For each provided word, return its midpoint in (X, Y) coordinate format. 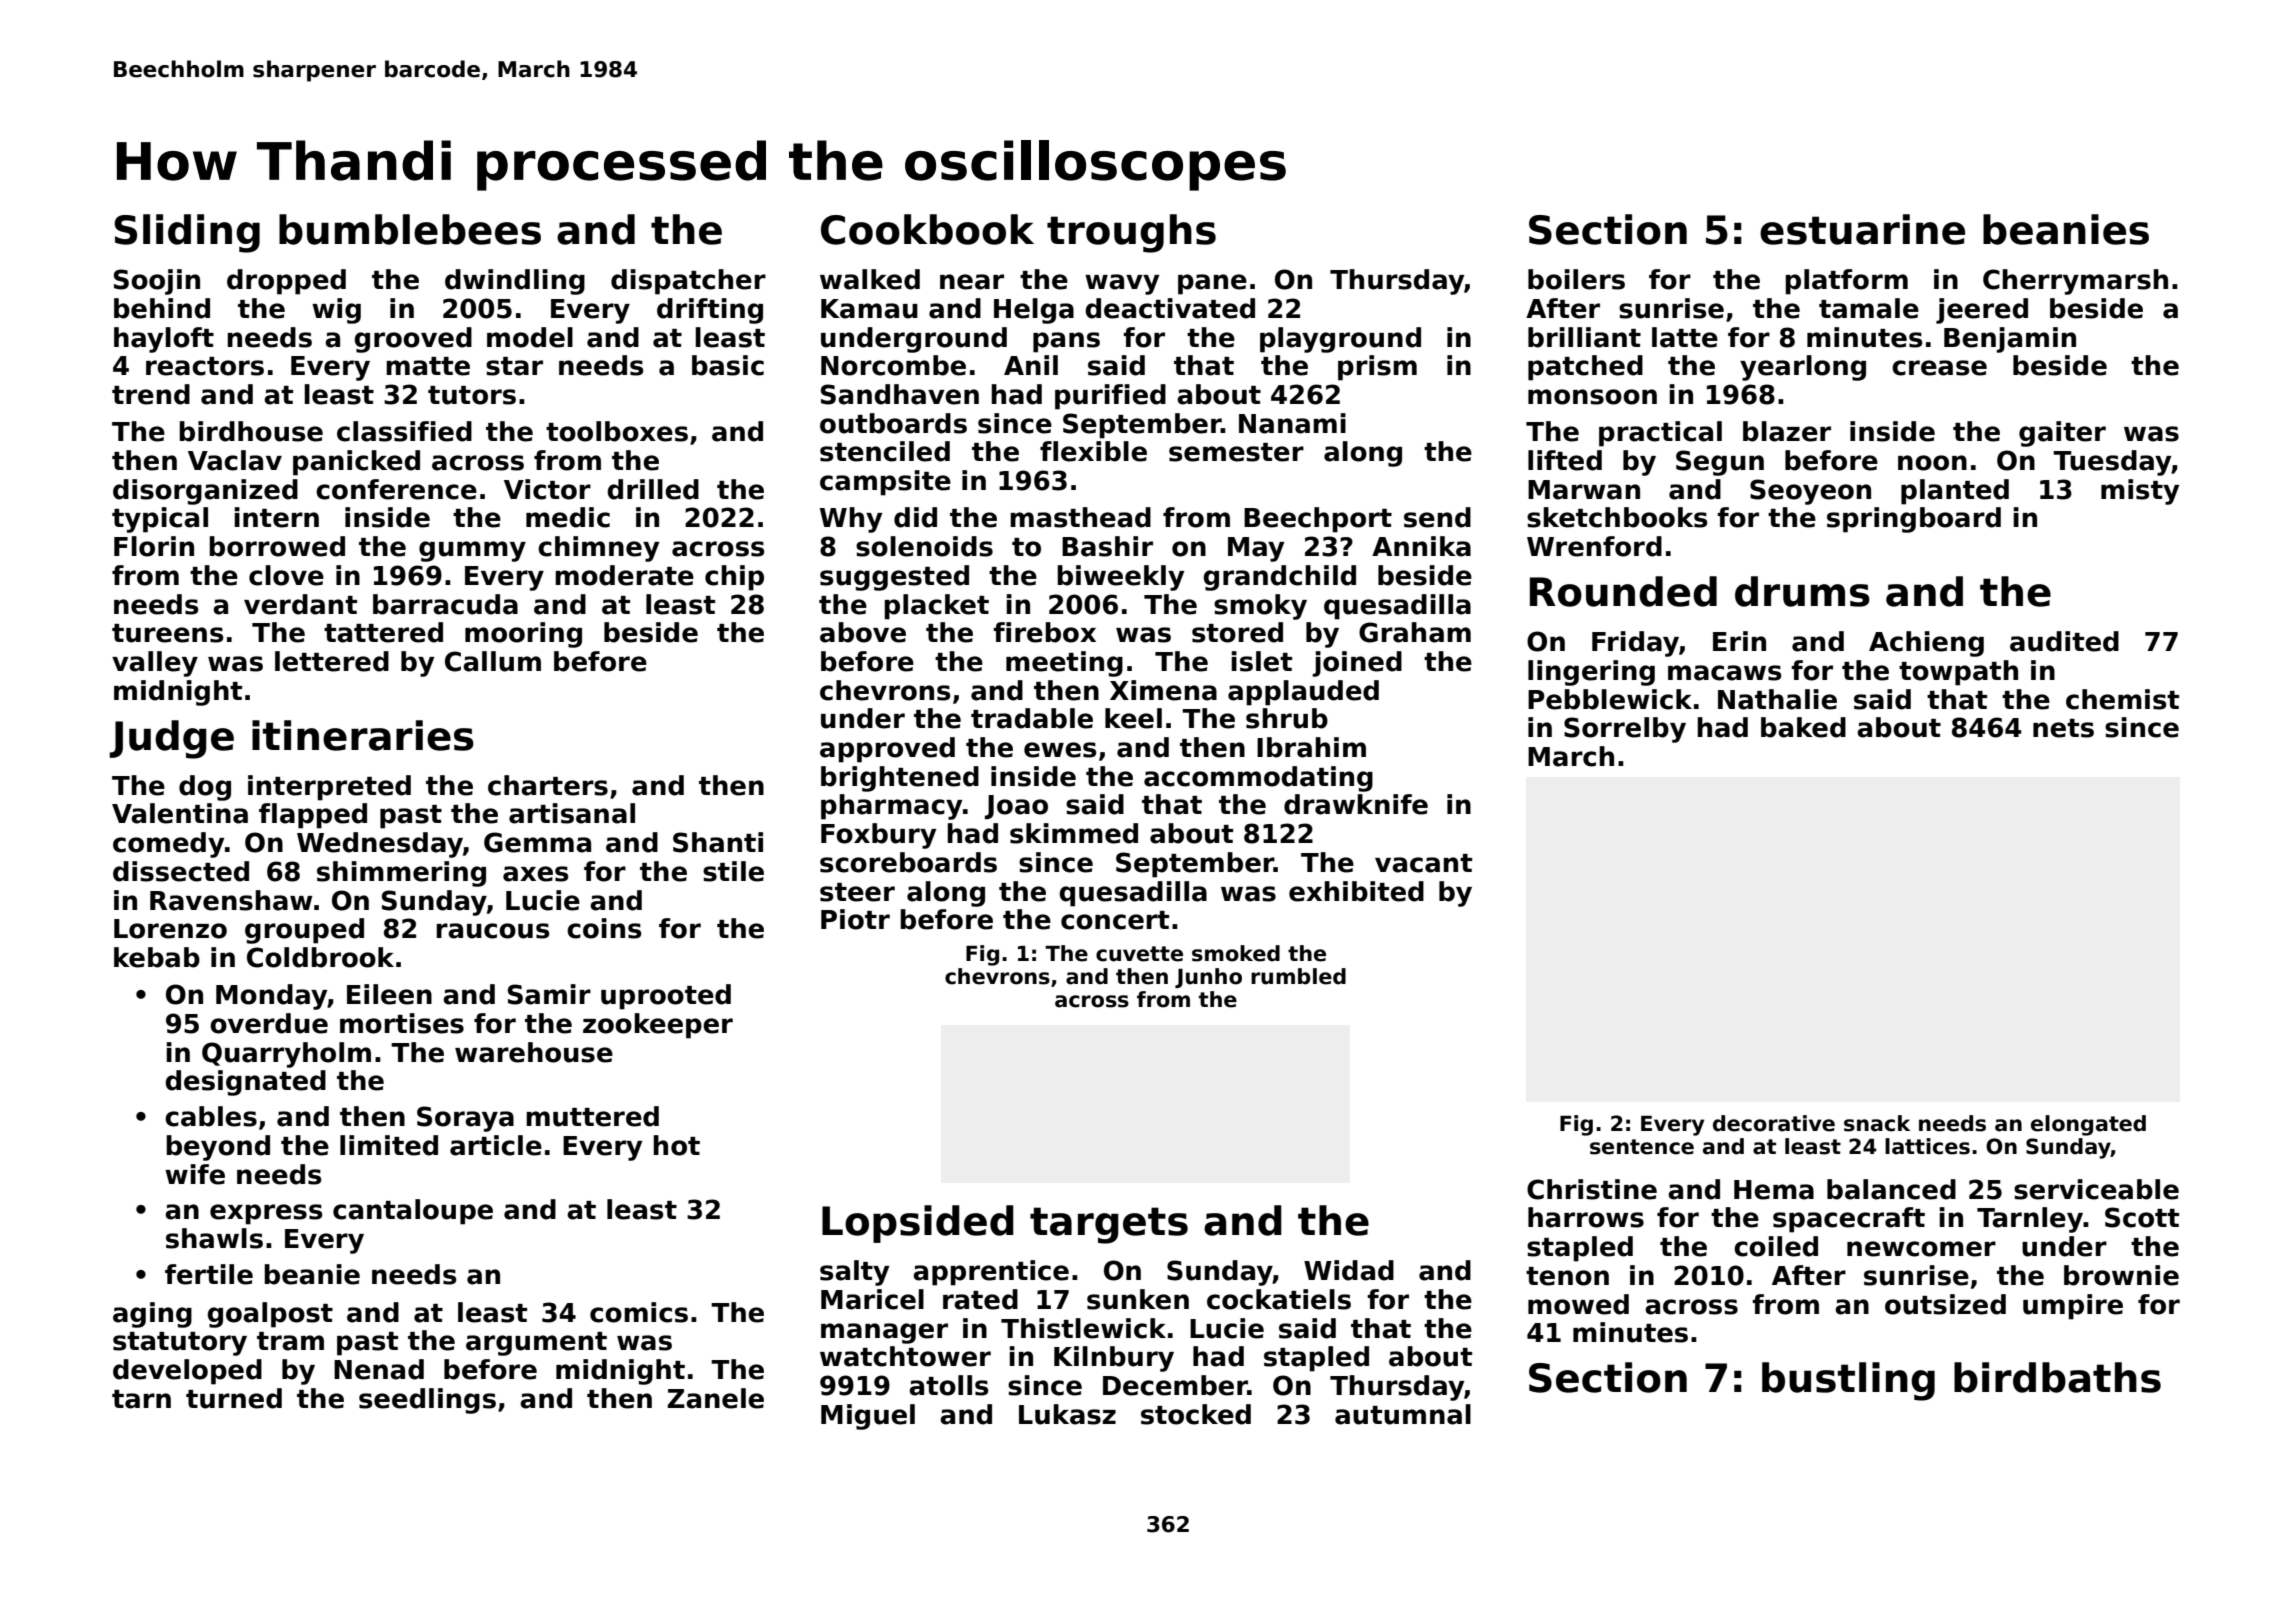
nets (2063, 728)
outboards (893, 423)
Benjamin (2010, 340)
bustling (1848, 1381)
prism (1377, 368)
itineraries (363, 735)
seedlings (427, 1401)
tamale (1869, 308)
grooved (413, 340)
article (496, 1145)
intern (276, 517)
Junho (1208, 978)
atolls (948, 1385)
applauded (1303, 693)
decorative (1774, 1123)
